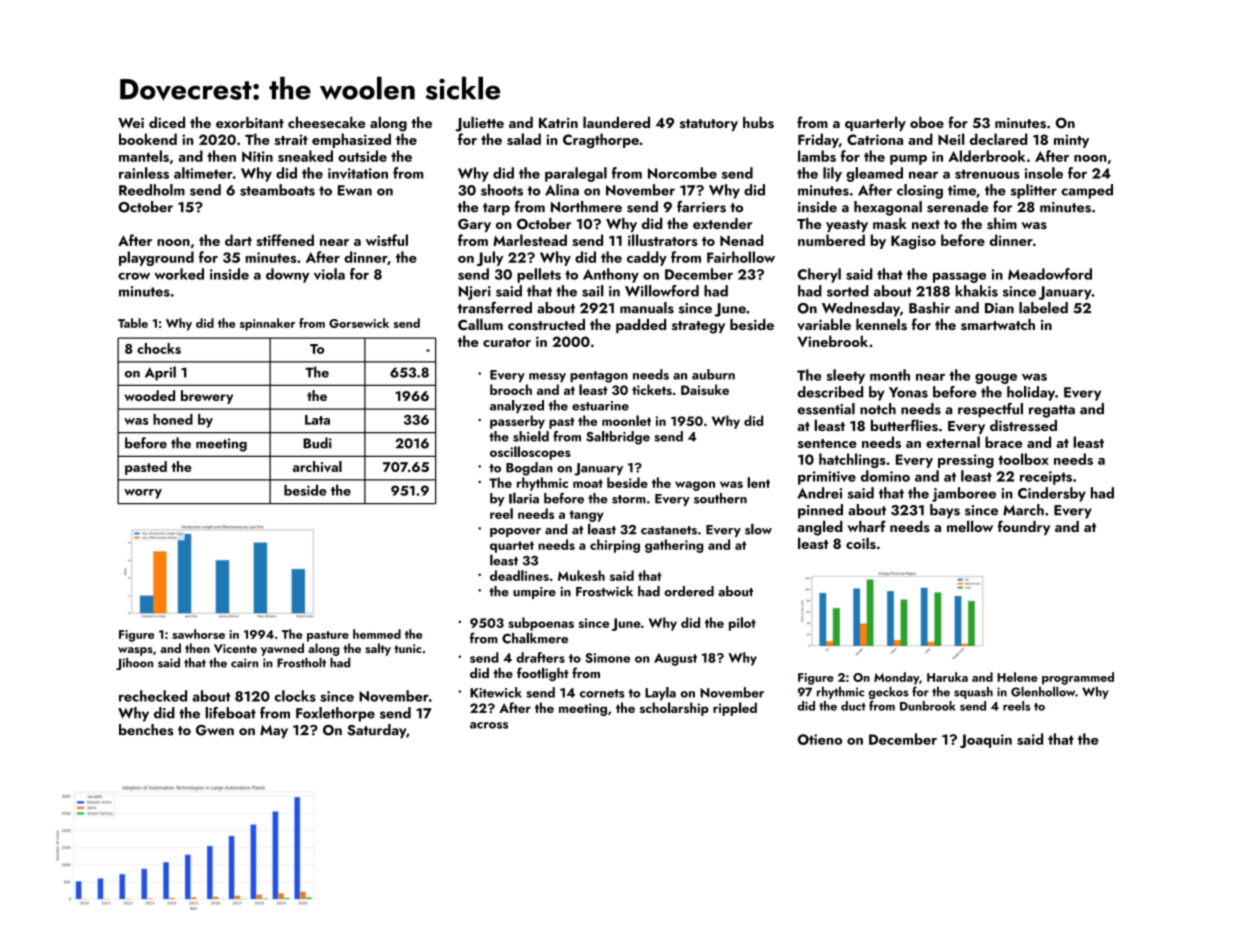 Image resolution: width=1233 pixels, height=952 pixels. I want to click on worry, so click(143, 494).
